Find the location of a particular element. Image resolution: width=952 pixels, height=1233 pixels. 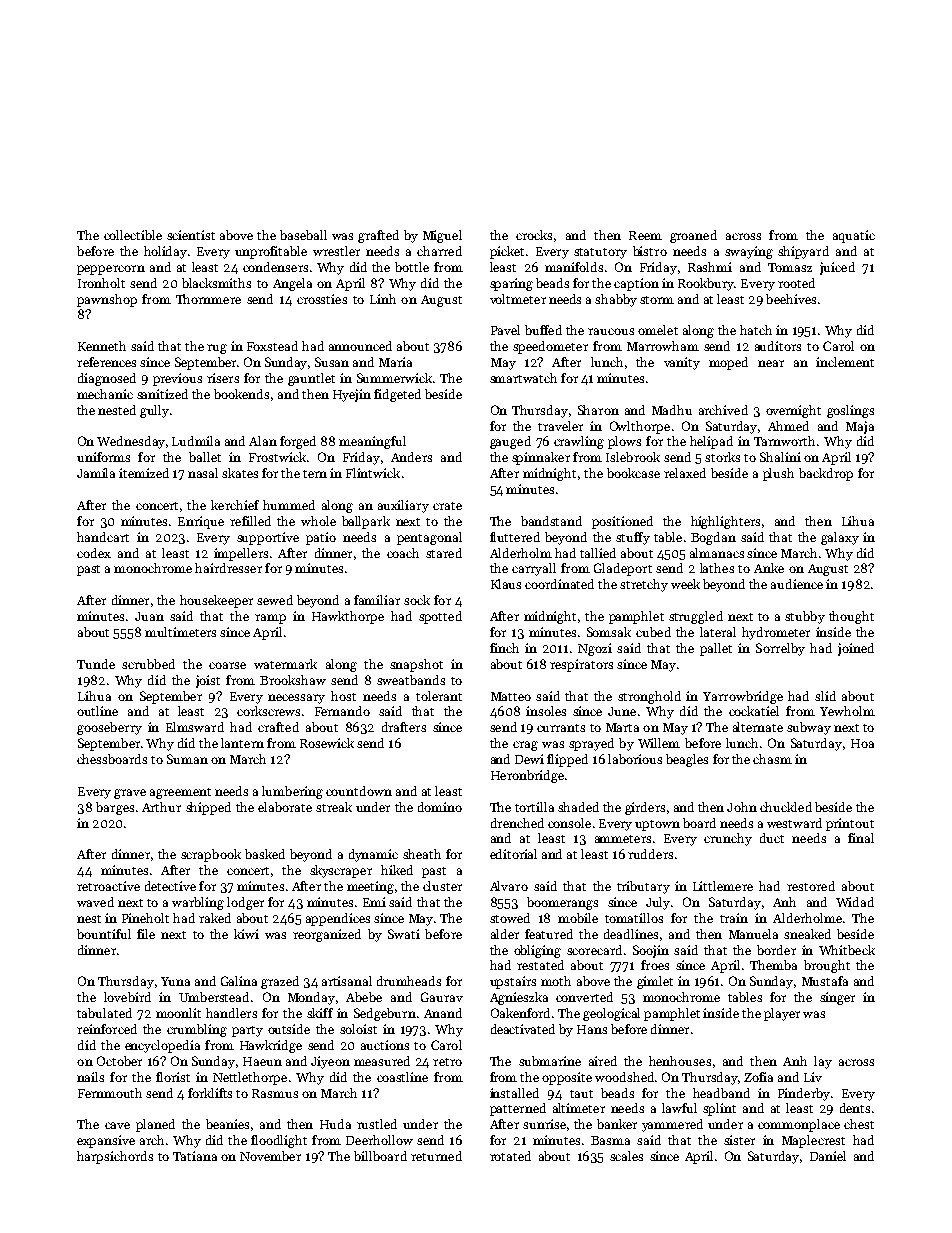

laborious is located at coordinates (635, 759).
